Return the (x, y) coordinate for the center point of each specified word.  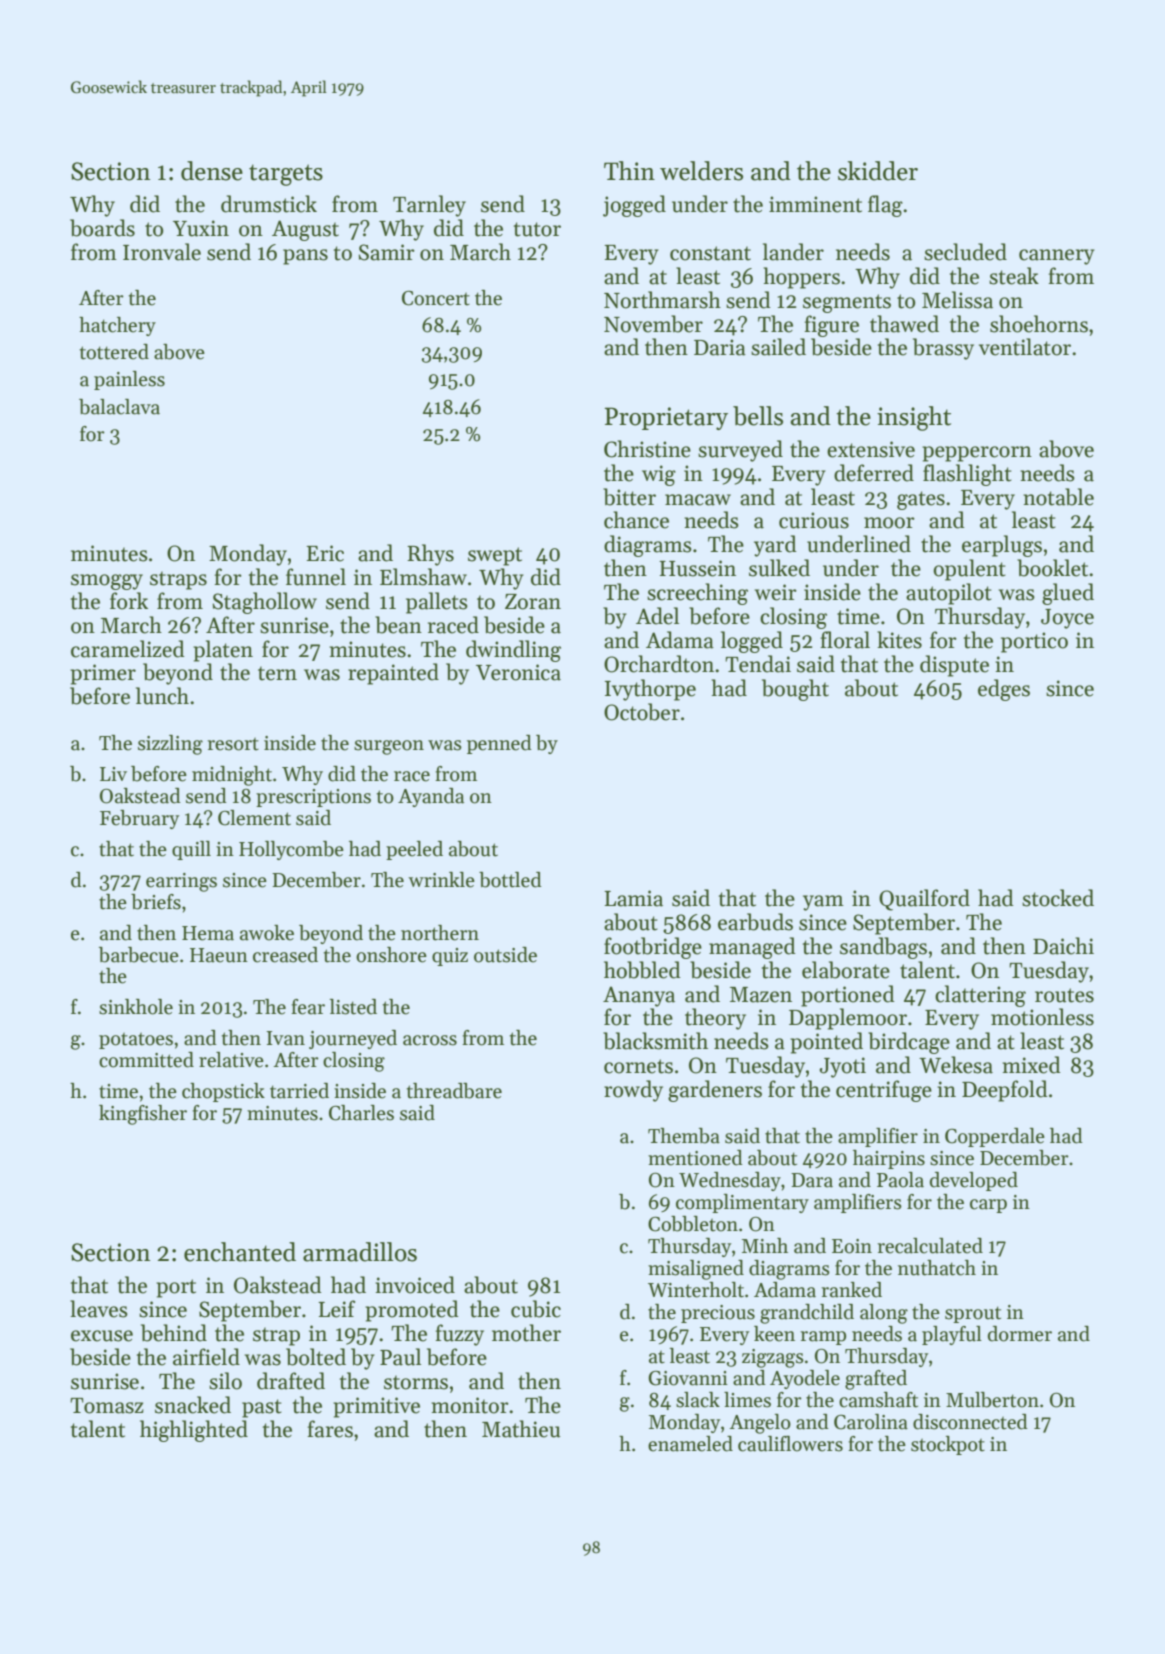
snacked (193, 1405)
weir (776, 592)
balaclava (119, 407)
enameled (690, 1444)
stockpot (948, 1445)
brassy (943, 349)
